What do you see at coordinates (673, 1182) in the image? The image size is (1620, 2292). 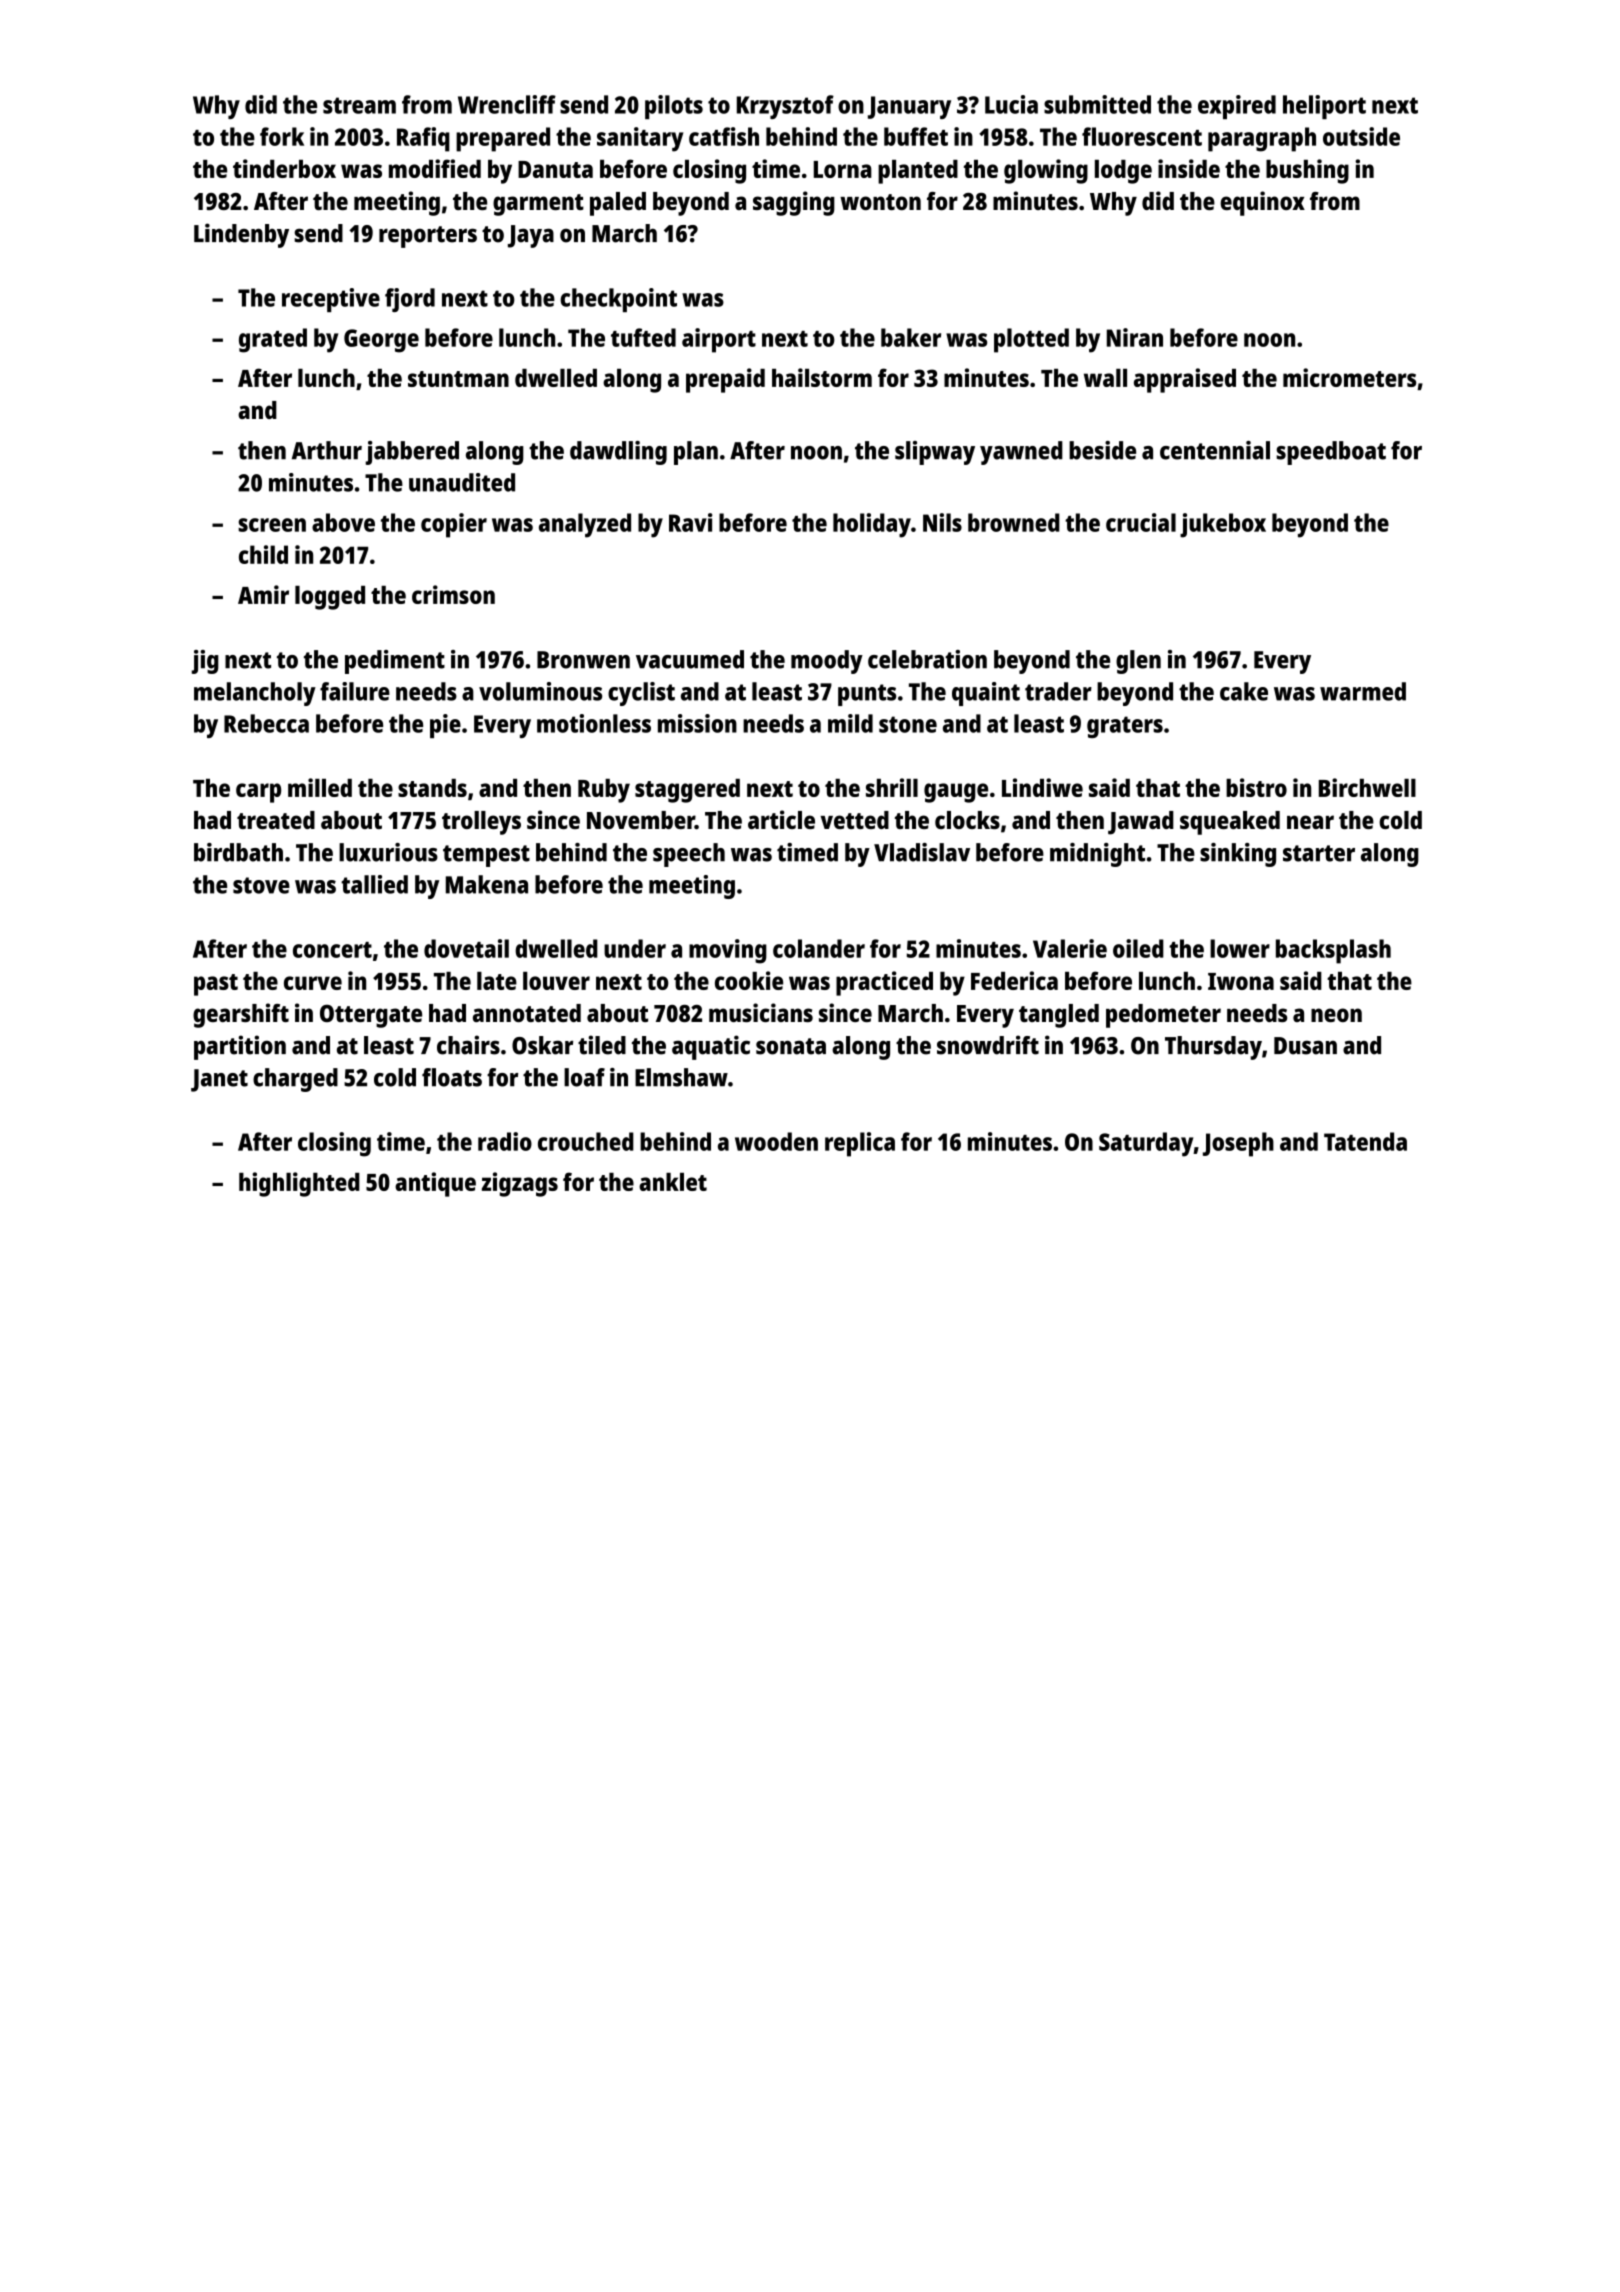 I see `anklet` at bounding box center [673, 1182].
